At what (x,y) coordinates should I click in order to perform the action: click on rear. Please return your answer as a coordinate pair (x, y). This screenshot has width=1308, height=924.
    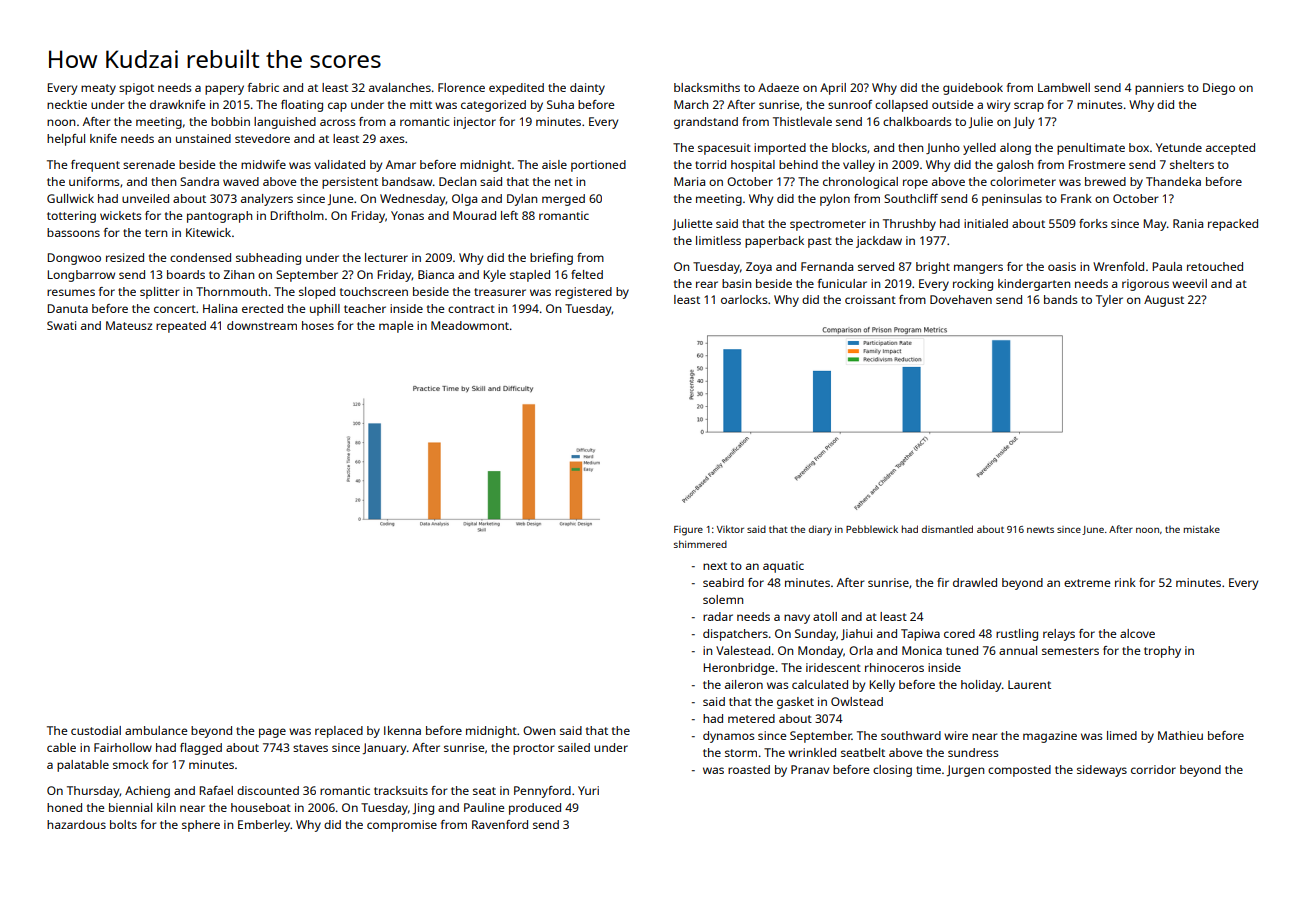
    Looking at the image, I should click on (707, 284).
